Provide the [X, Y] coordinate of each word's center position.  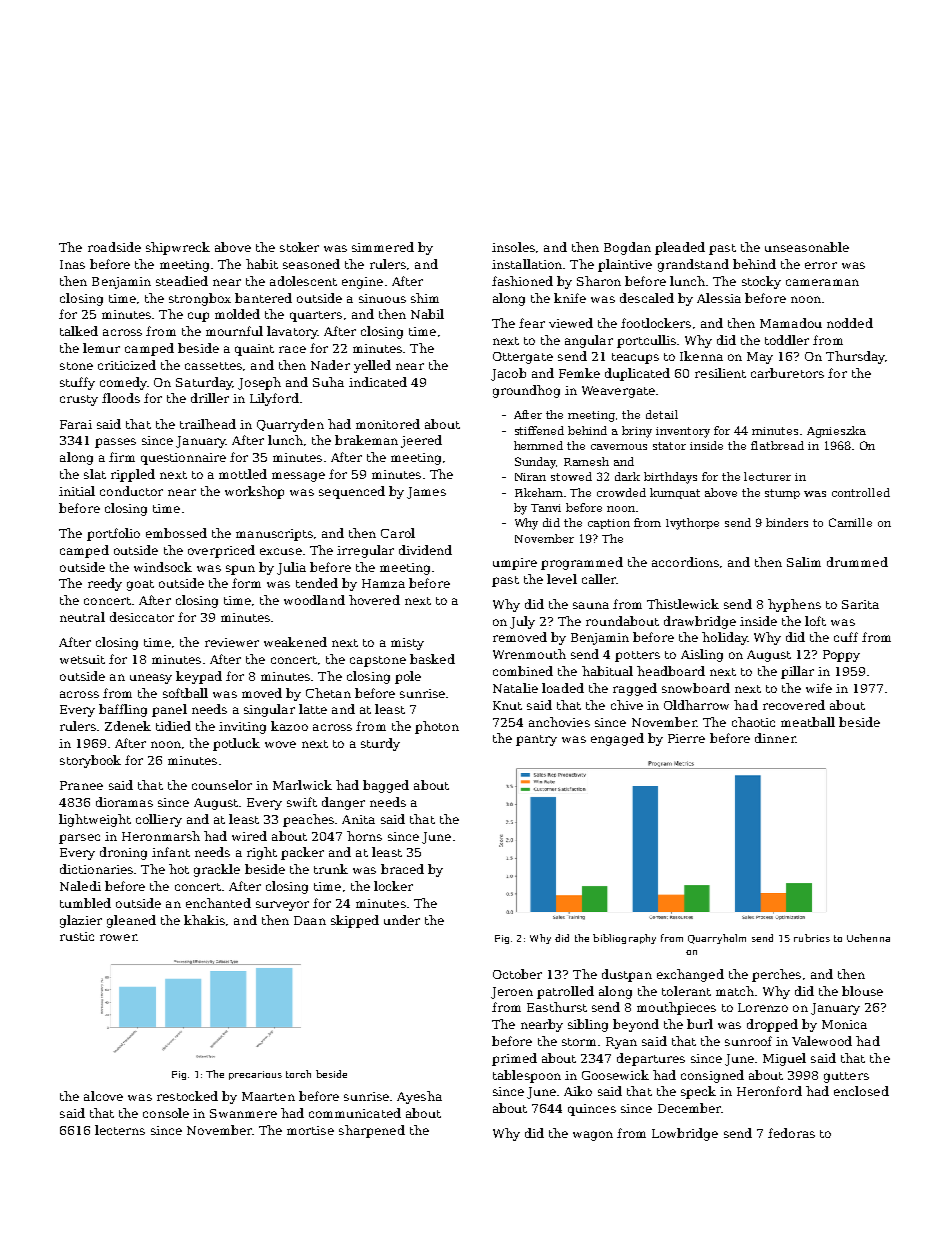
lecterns [120, 1130]
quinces [592, 1110]
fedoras [791, 1133]
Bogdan [627, 248]
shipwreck [178, 248]
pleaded [680, 248]
